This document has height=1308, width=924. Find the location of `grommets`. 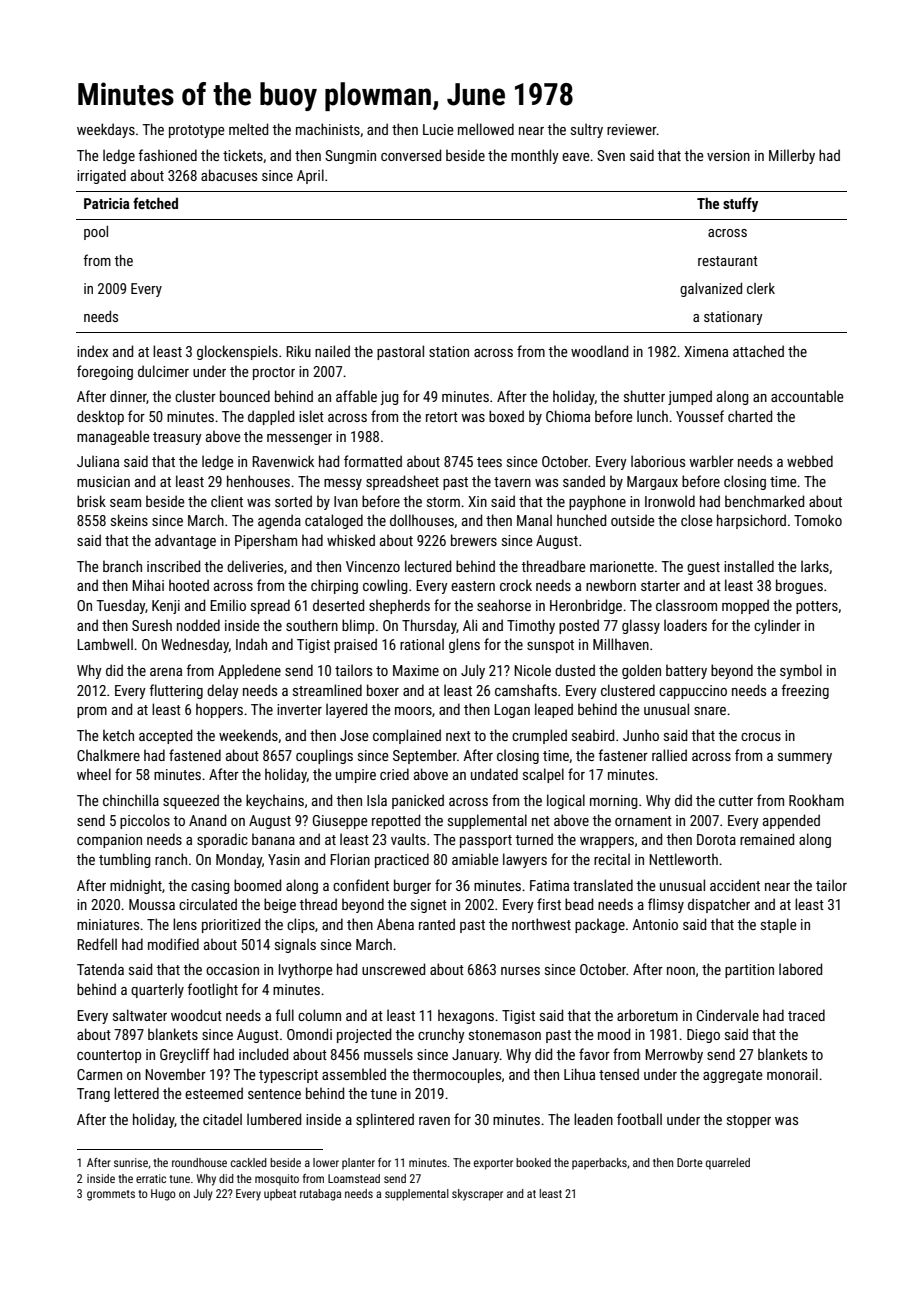

grommets is located at coordinates (111, 1195).
